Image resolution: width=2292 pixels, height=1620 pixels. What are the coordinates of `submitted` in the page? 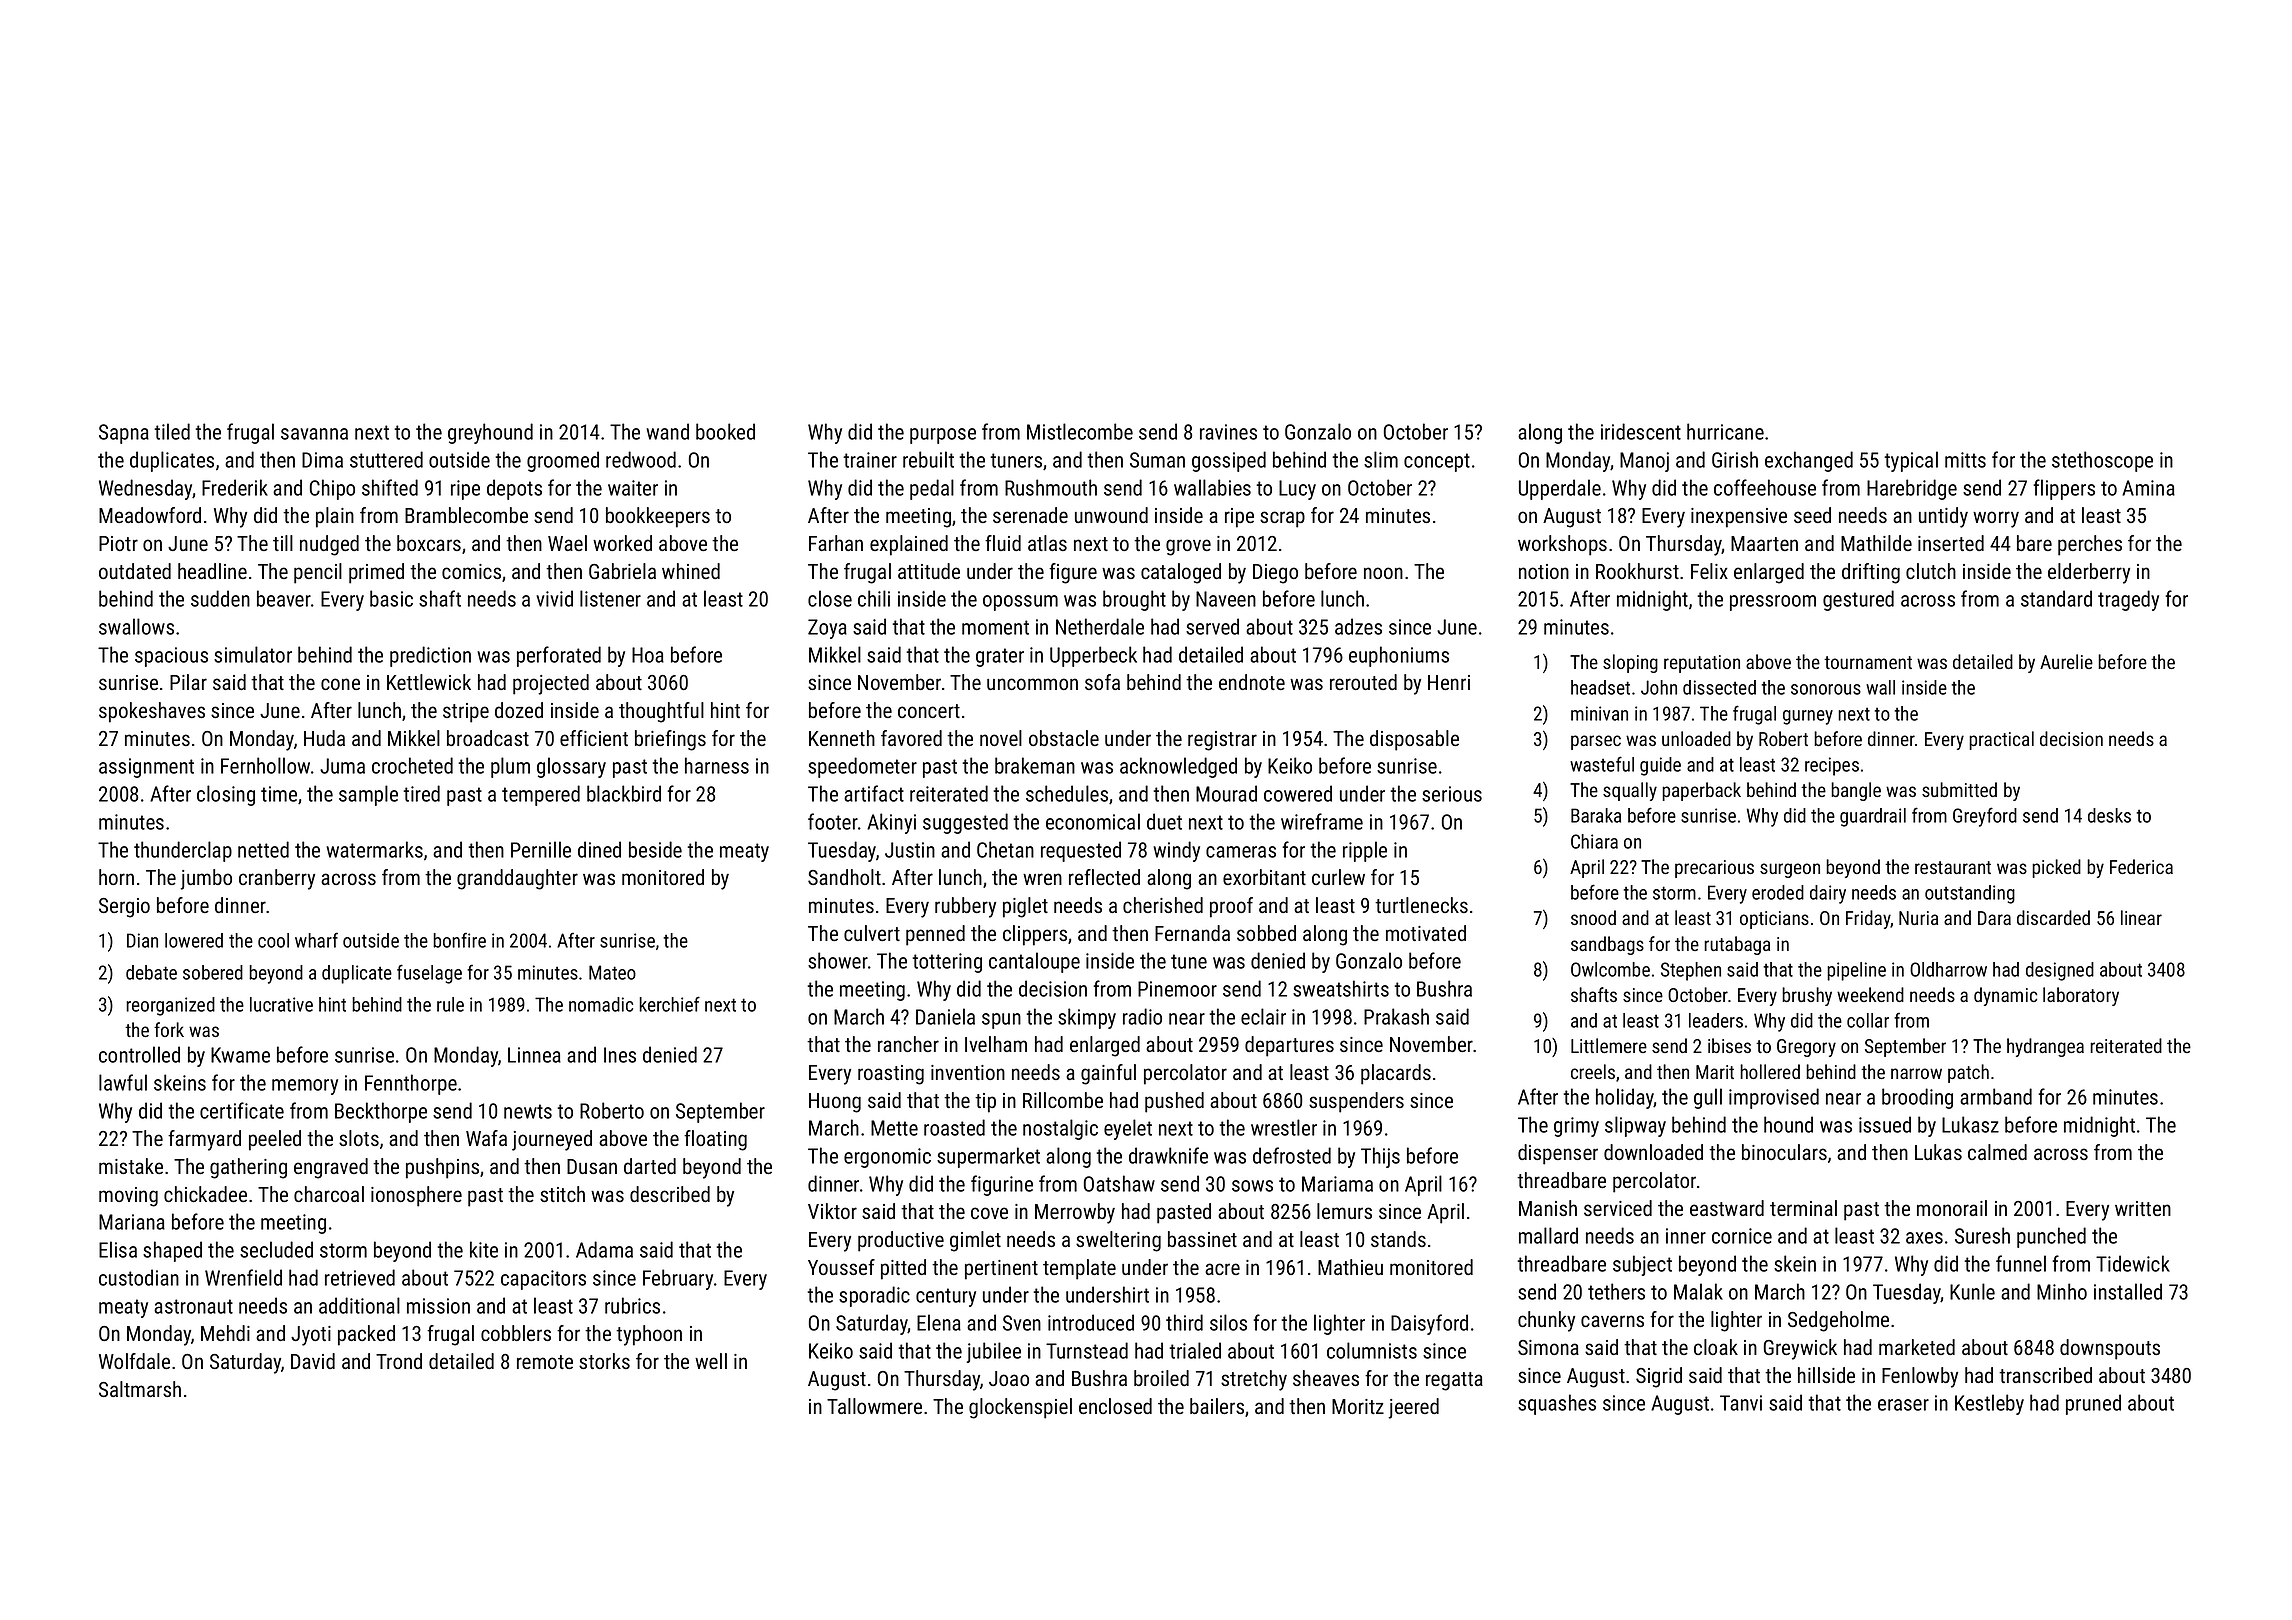 It's located at (1959, 789).
